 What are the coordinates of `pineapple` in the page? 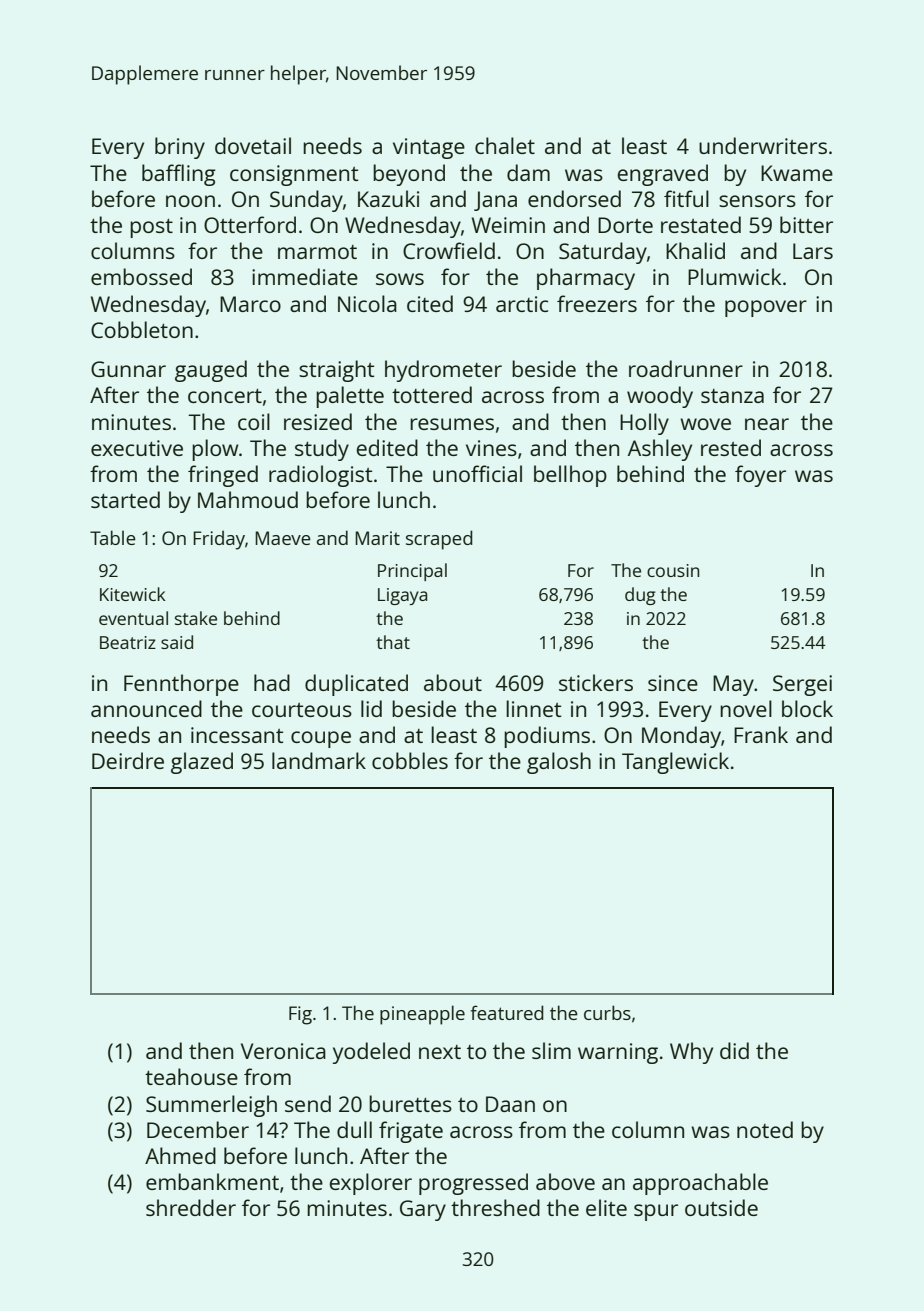 It's located at (422, 1015).
